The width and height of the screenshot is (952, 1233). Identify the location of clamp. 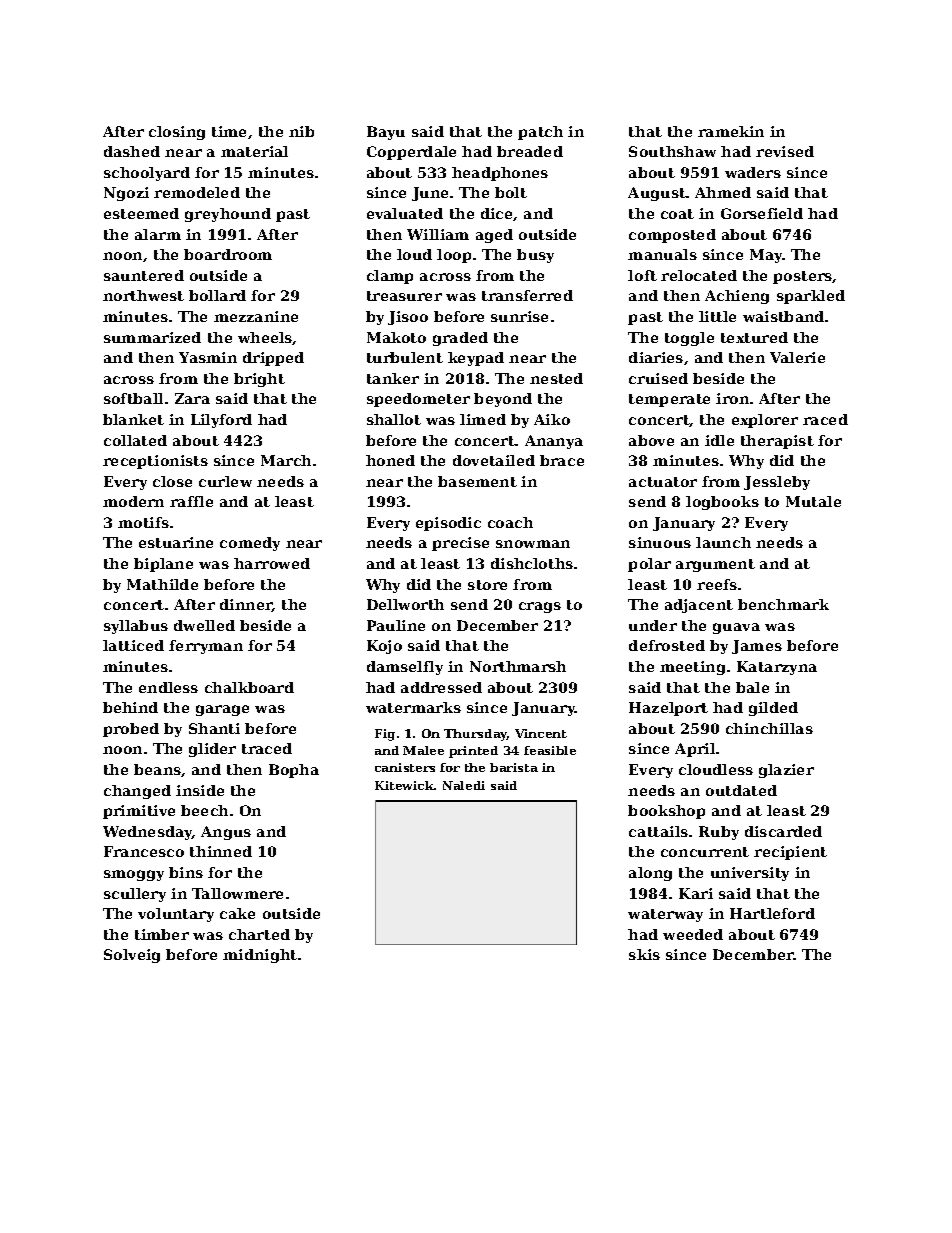
(390, 277).
